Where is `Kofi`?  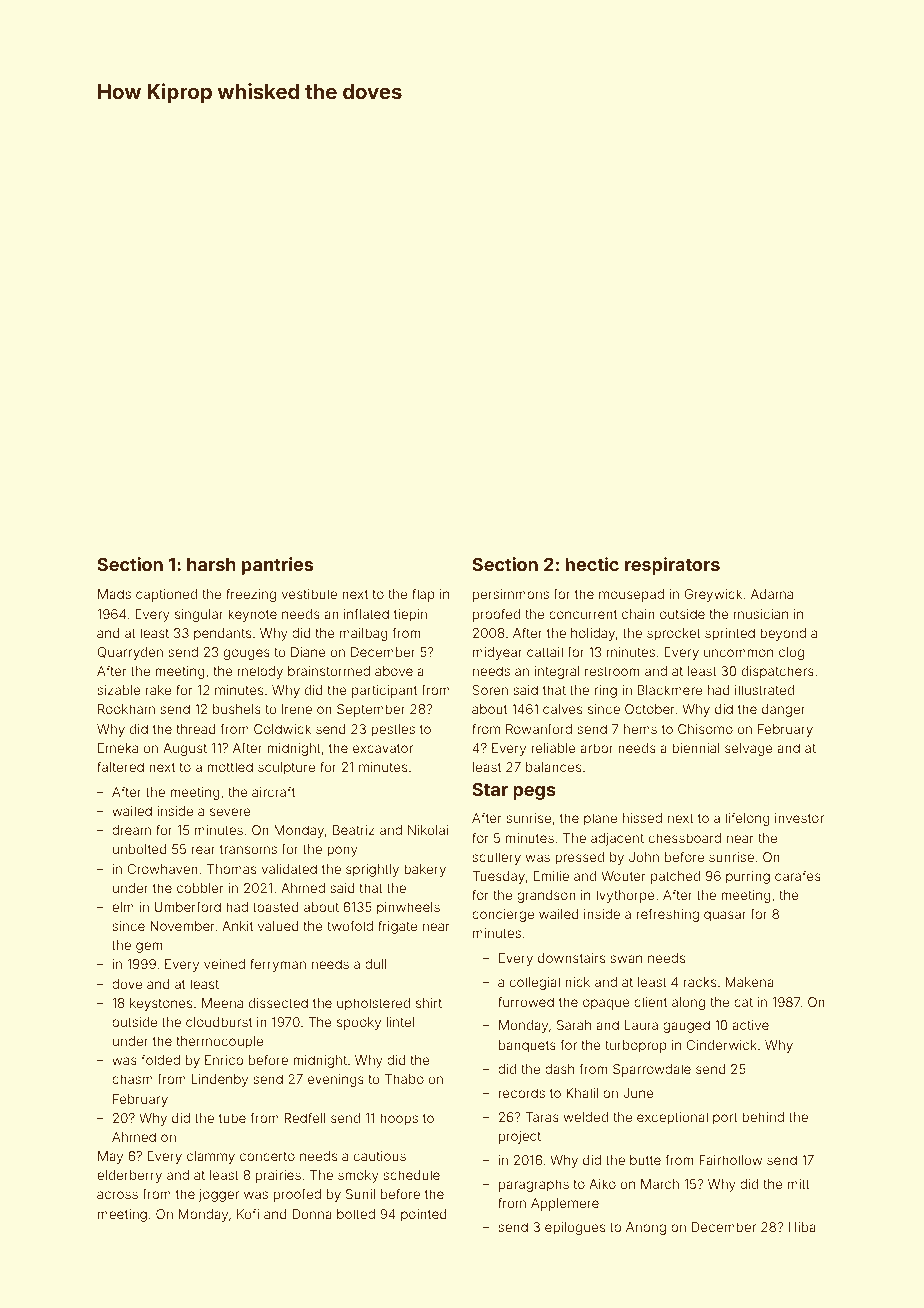
Kofi is located at coordinates (248, 1213).
